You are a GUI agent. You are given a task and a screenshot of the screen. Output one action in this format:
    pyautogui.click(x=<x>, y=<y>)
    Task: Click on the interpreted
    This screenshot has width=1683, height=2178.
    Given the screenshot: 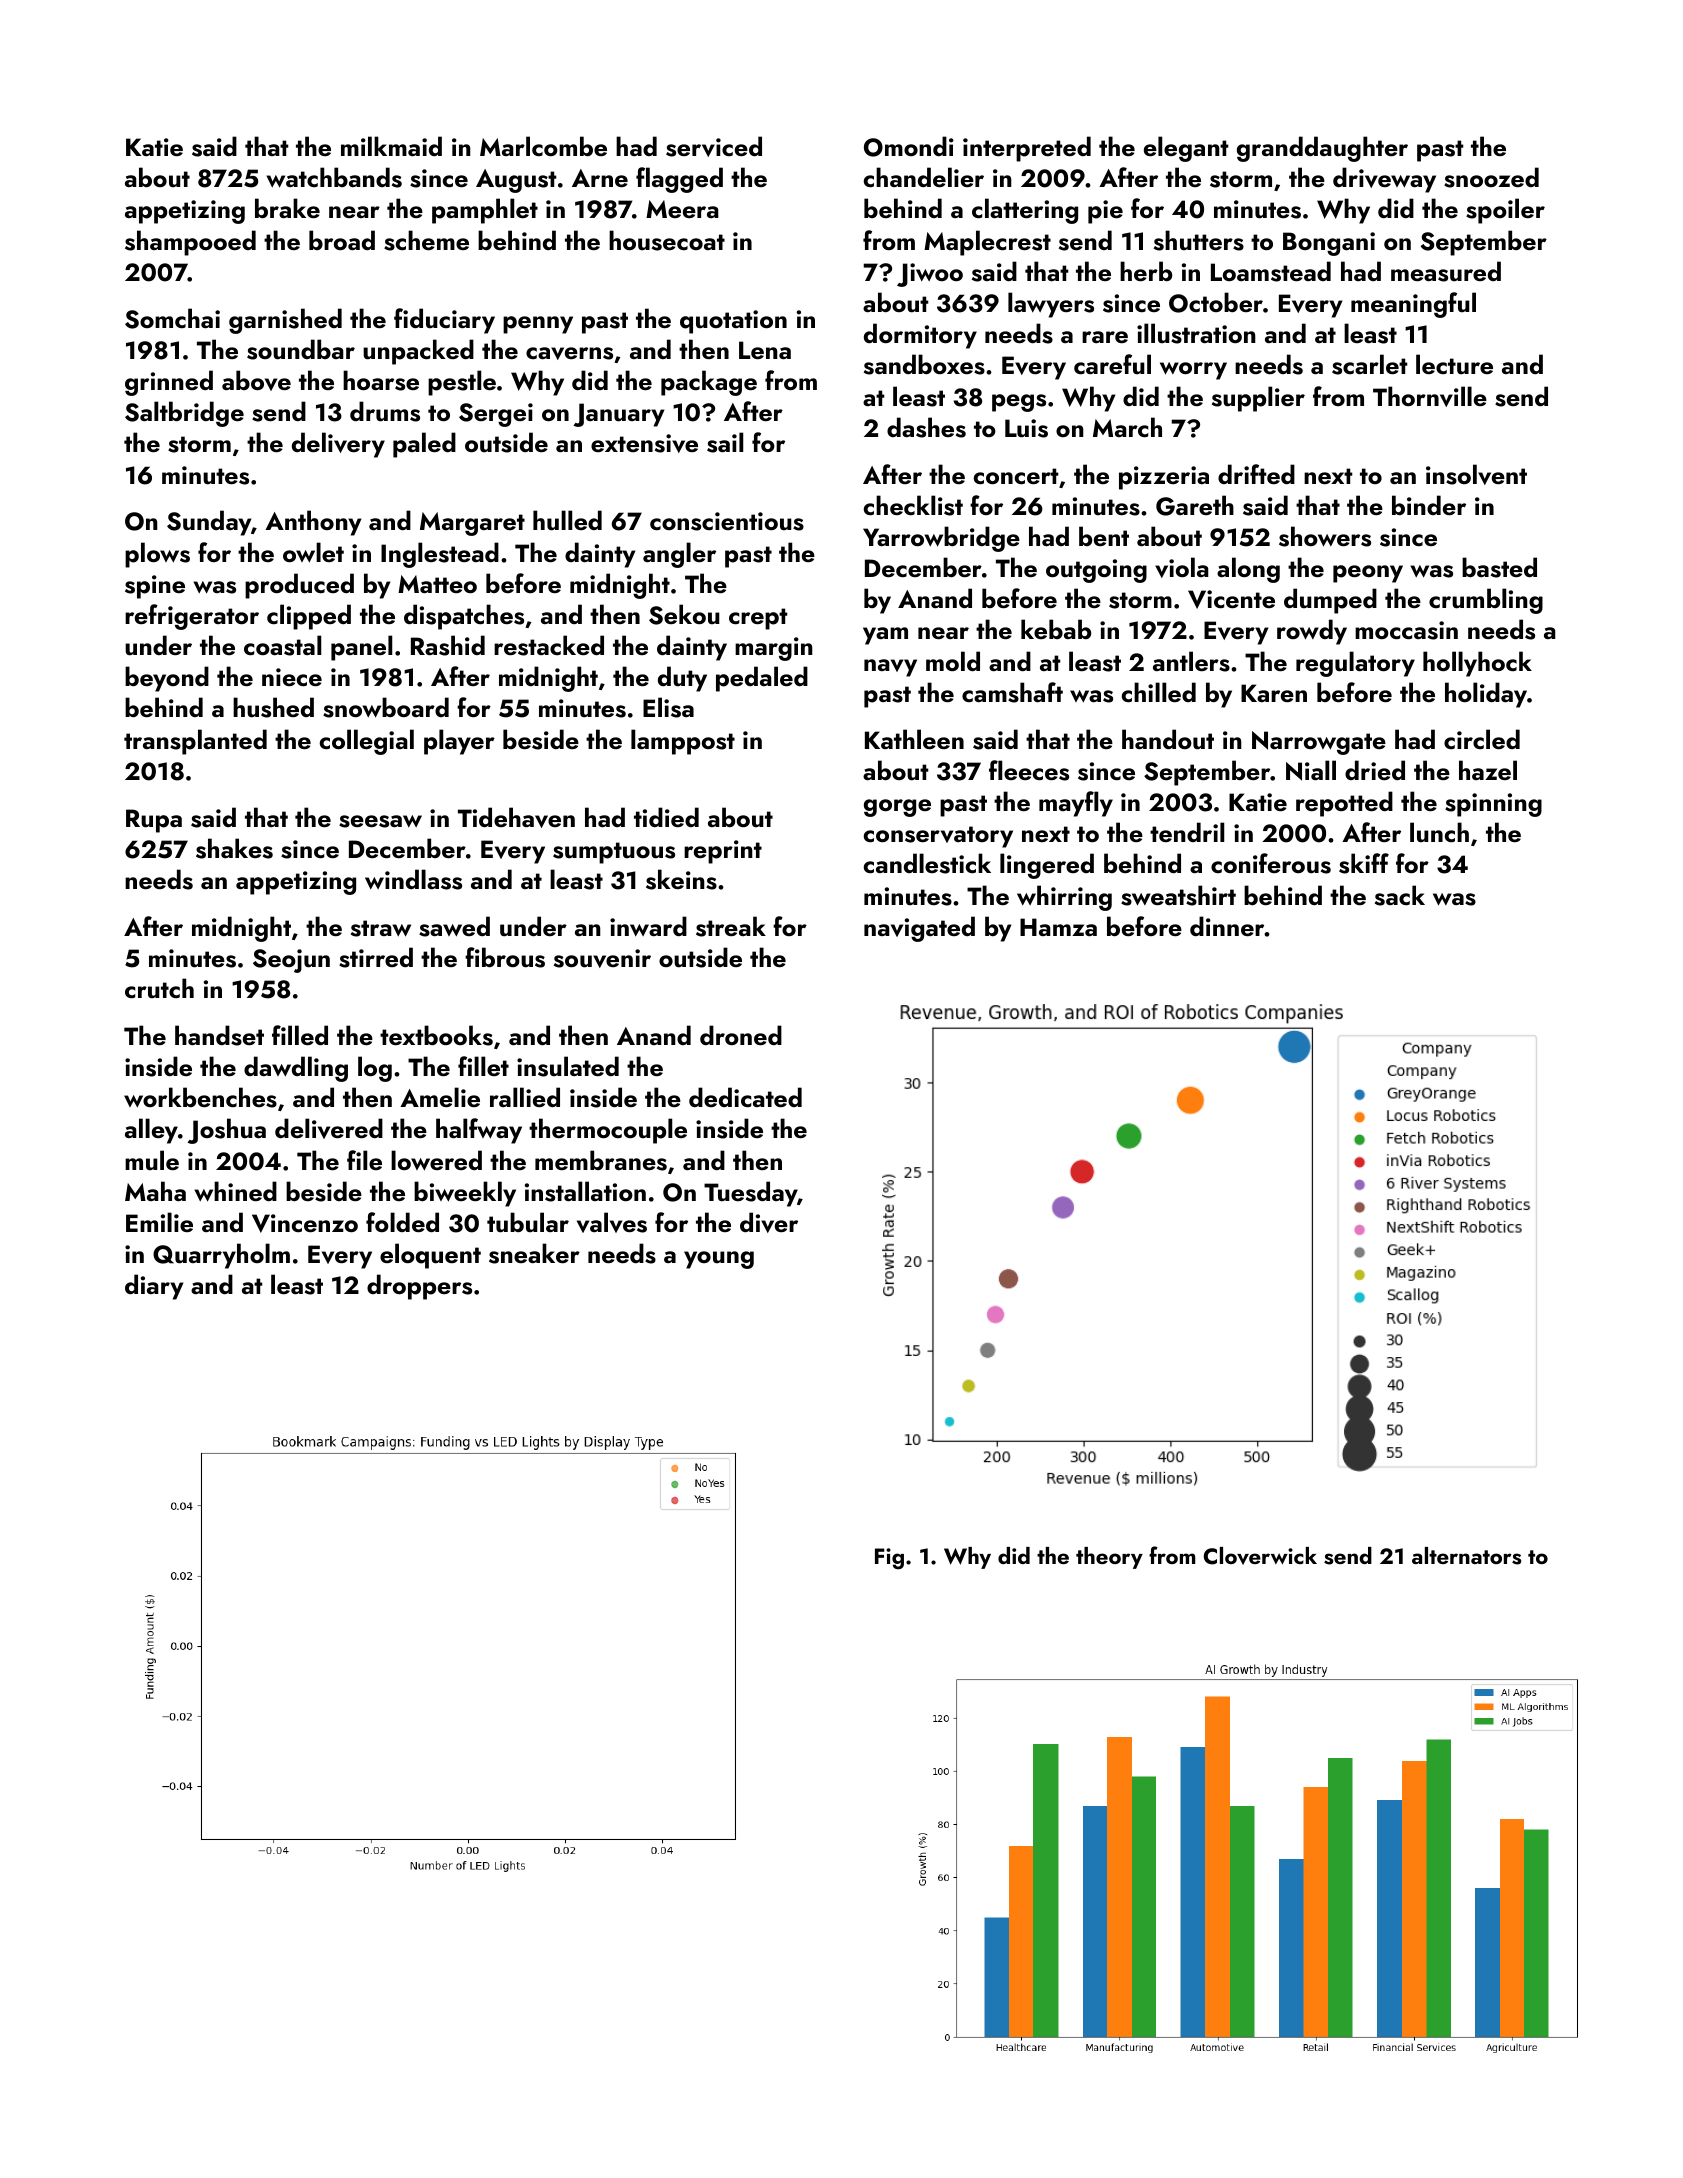 What is the action you would take?
    pyautogui.click(x=1027, y=149)
